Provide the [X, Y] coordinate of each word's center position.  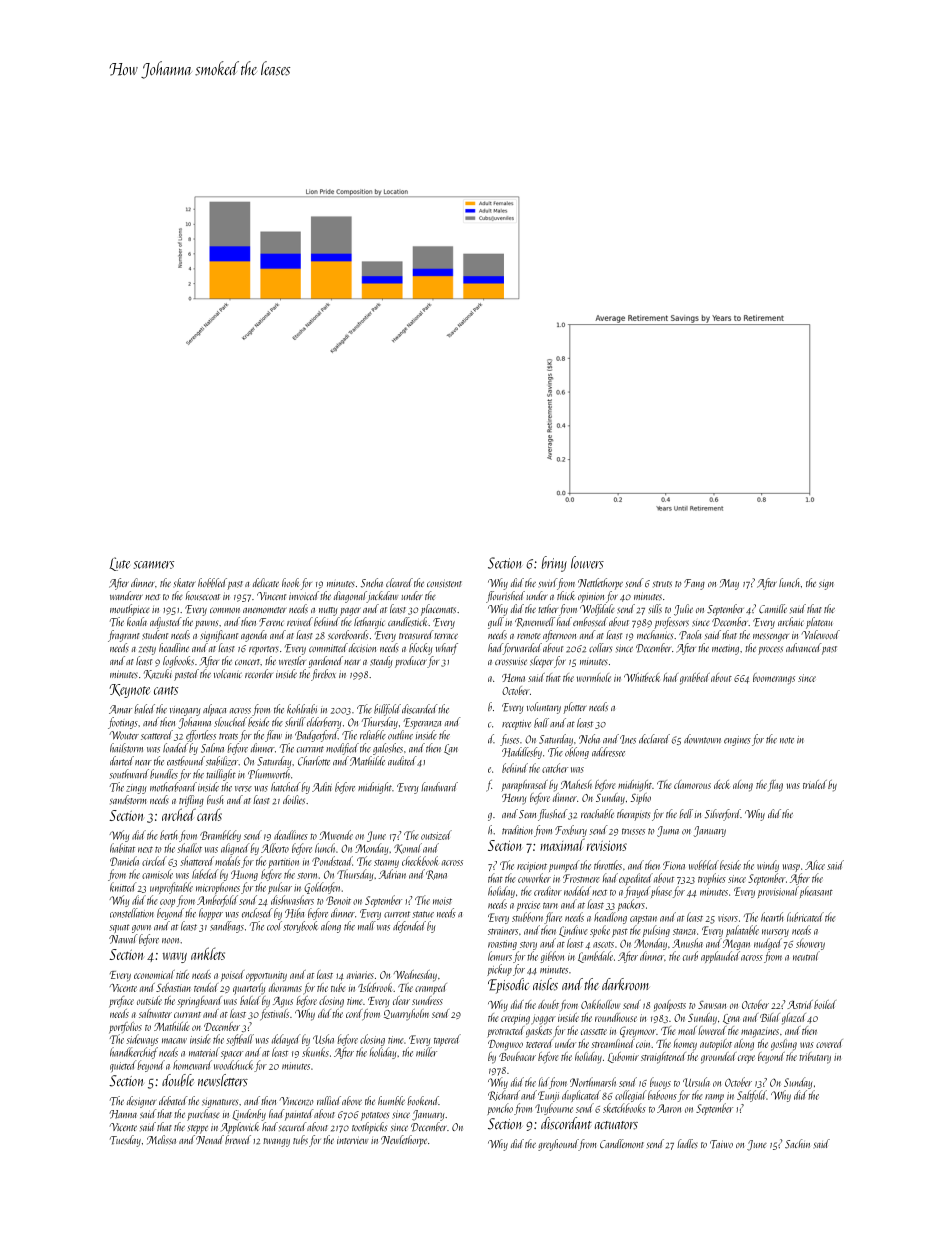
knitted [123, 887]
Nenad [210, 1139]
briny [554, 564]
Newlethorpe [404, 1141]
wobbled [704, 865]
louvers [587, 562]
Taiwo [721, 1144]
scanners [153, 565]
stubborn [527, 917]
